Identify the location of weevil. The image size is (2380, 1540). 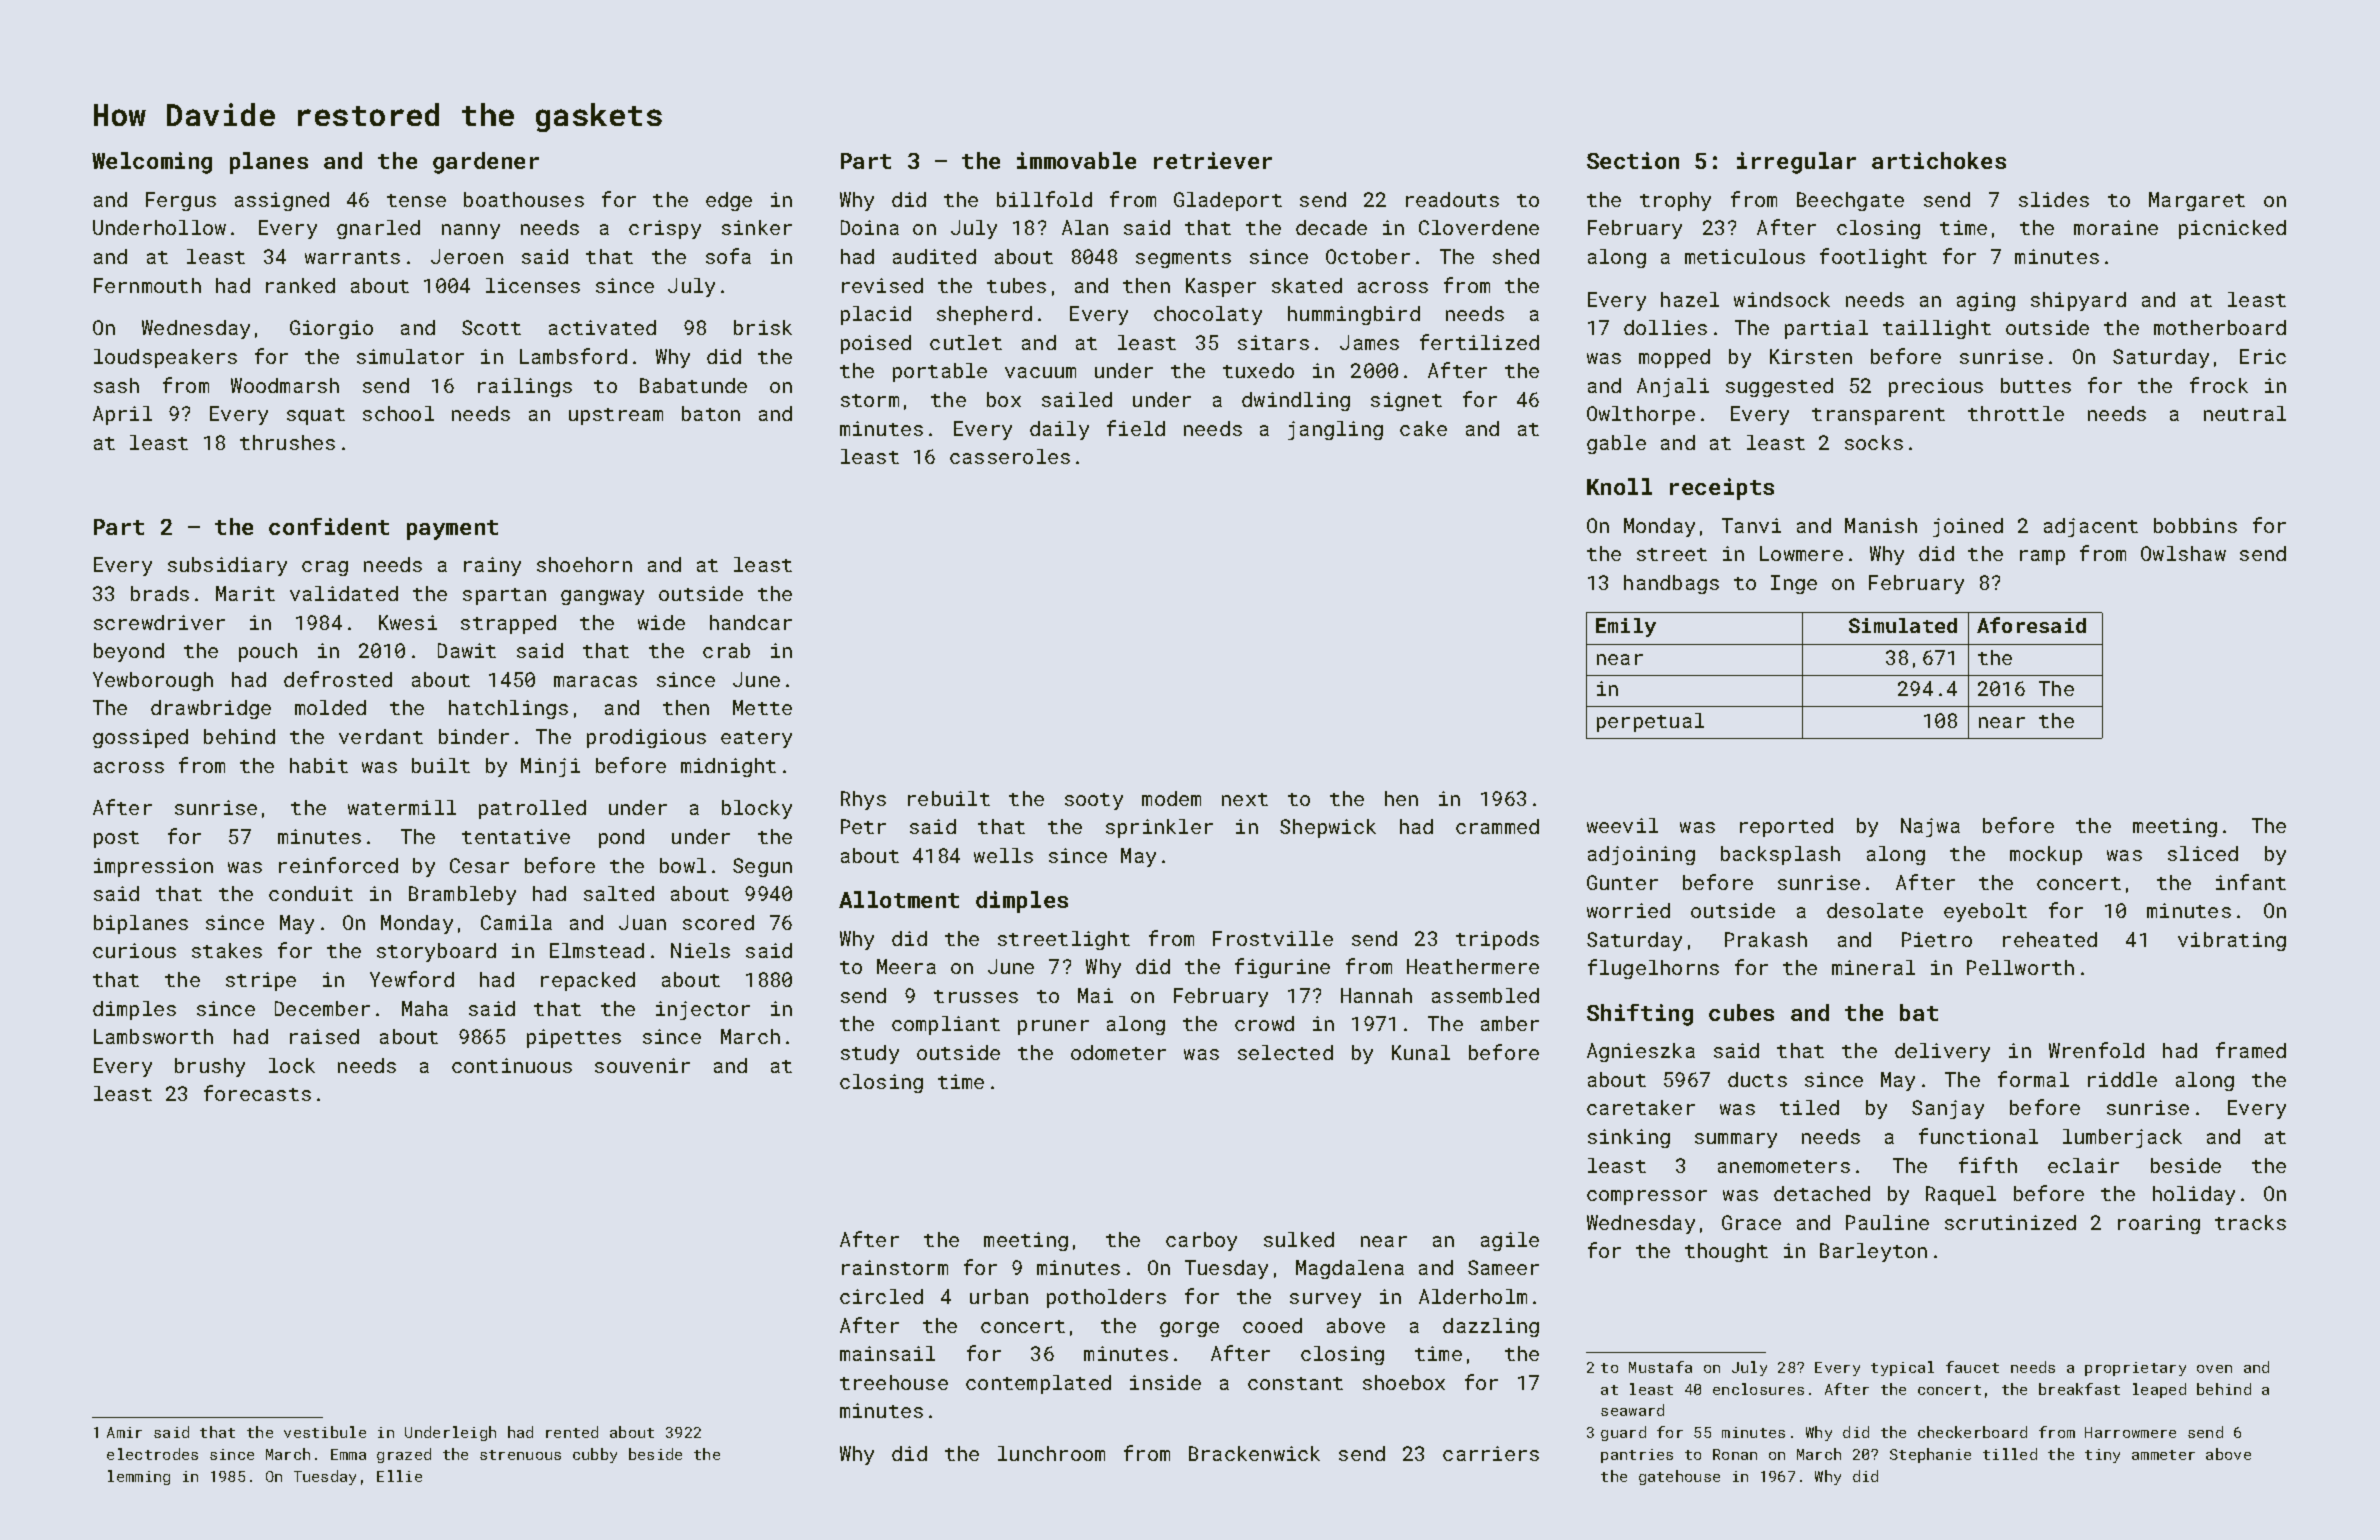
(1622, 825).
